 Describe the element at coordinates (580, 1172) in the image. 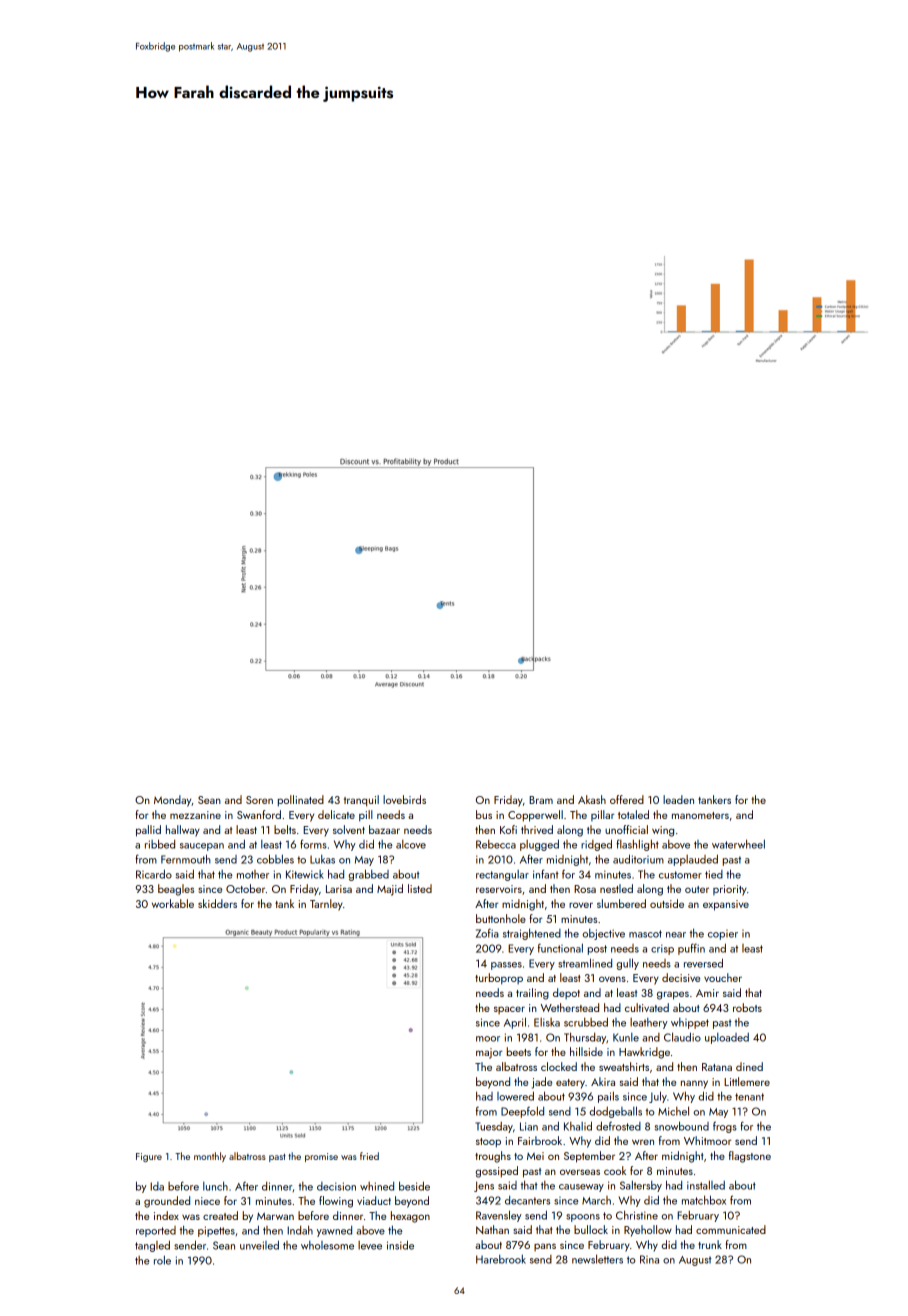

I see `overseas` at that location.
